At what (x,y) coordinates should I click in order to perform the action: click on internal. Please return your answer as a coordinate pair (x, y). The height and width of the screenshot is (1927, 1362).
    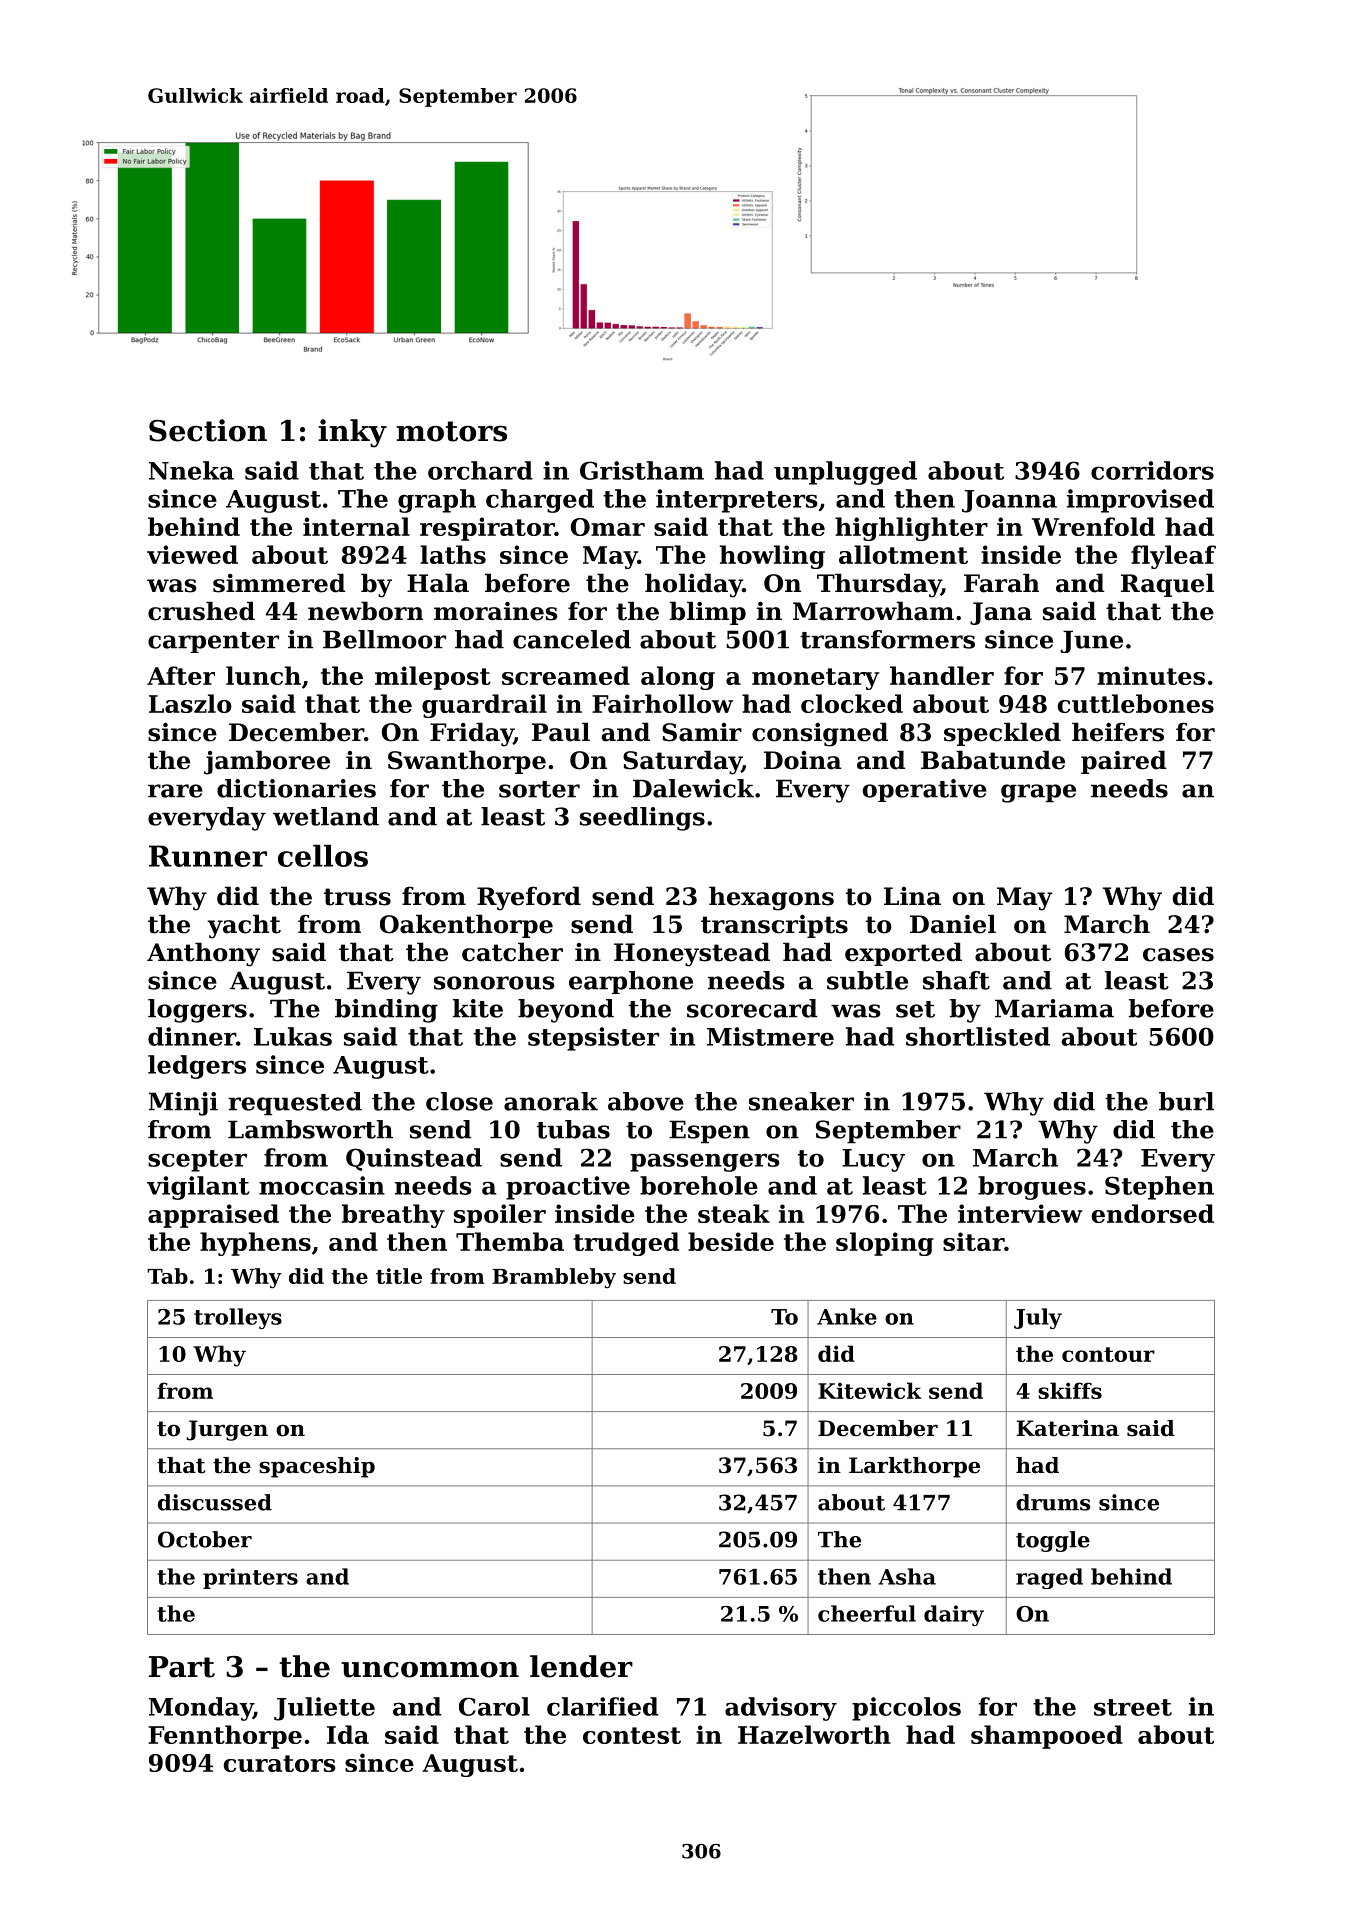
    Looking at the image, I should click on (356, 526).
